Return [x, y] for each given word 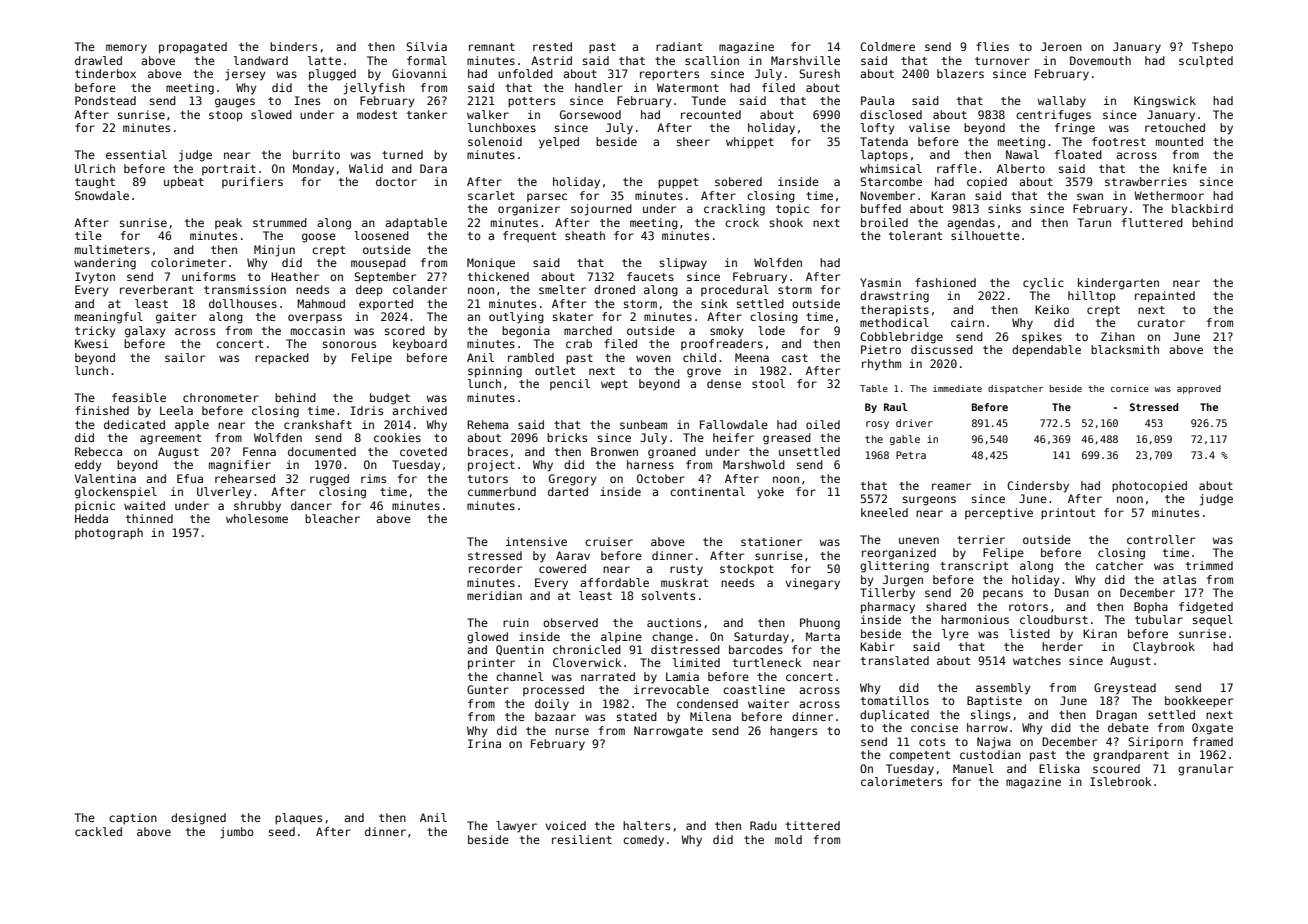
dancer [311, 505]
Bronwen [614, 451]
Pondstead [105, 100]
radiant [679, 46]
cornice [1130, 388]
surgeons [929, 501]
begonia [526, 332]
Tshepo [1212, 48]
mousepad [378, 263]
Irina [484, 743]
